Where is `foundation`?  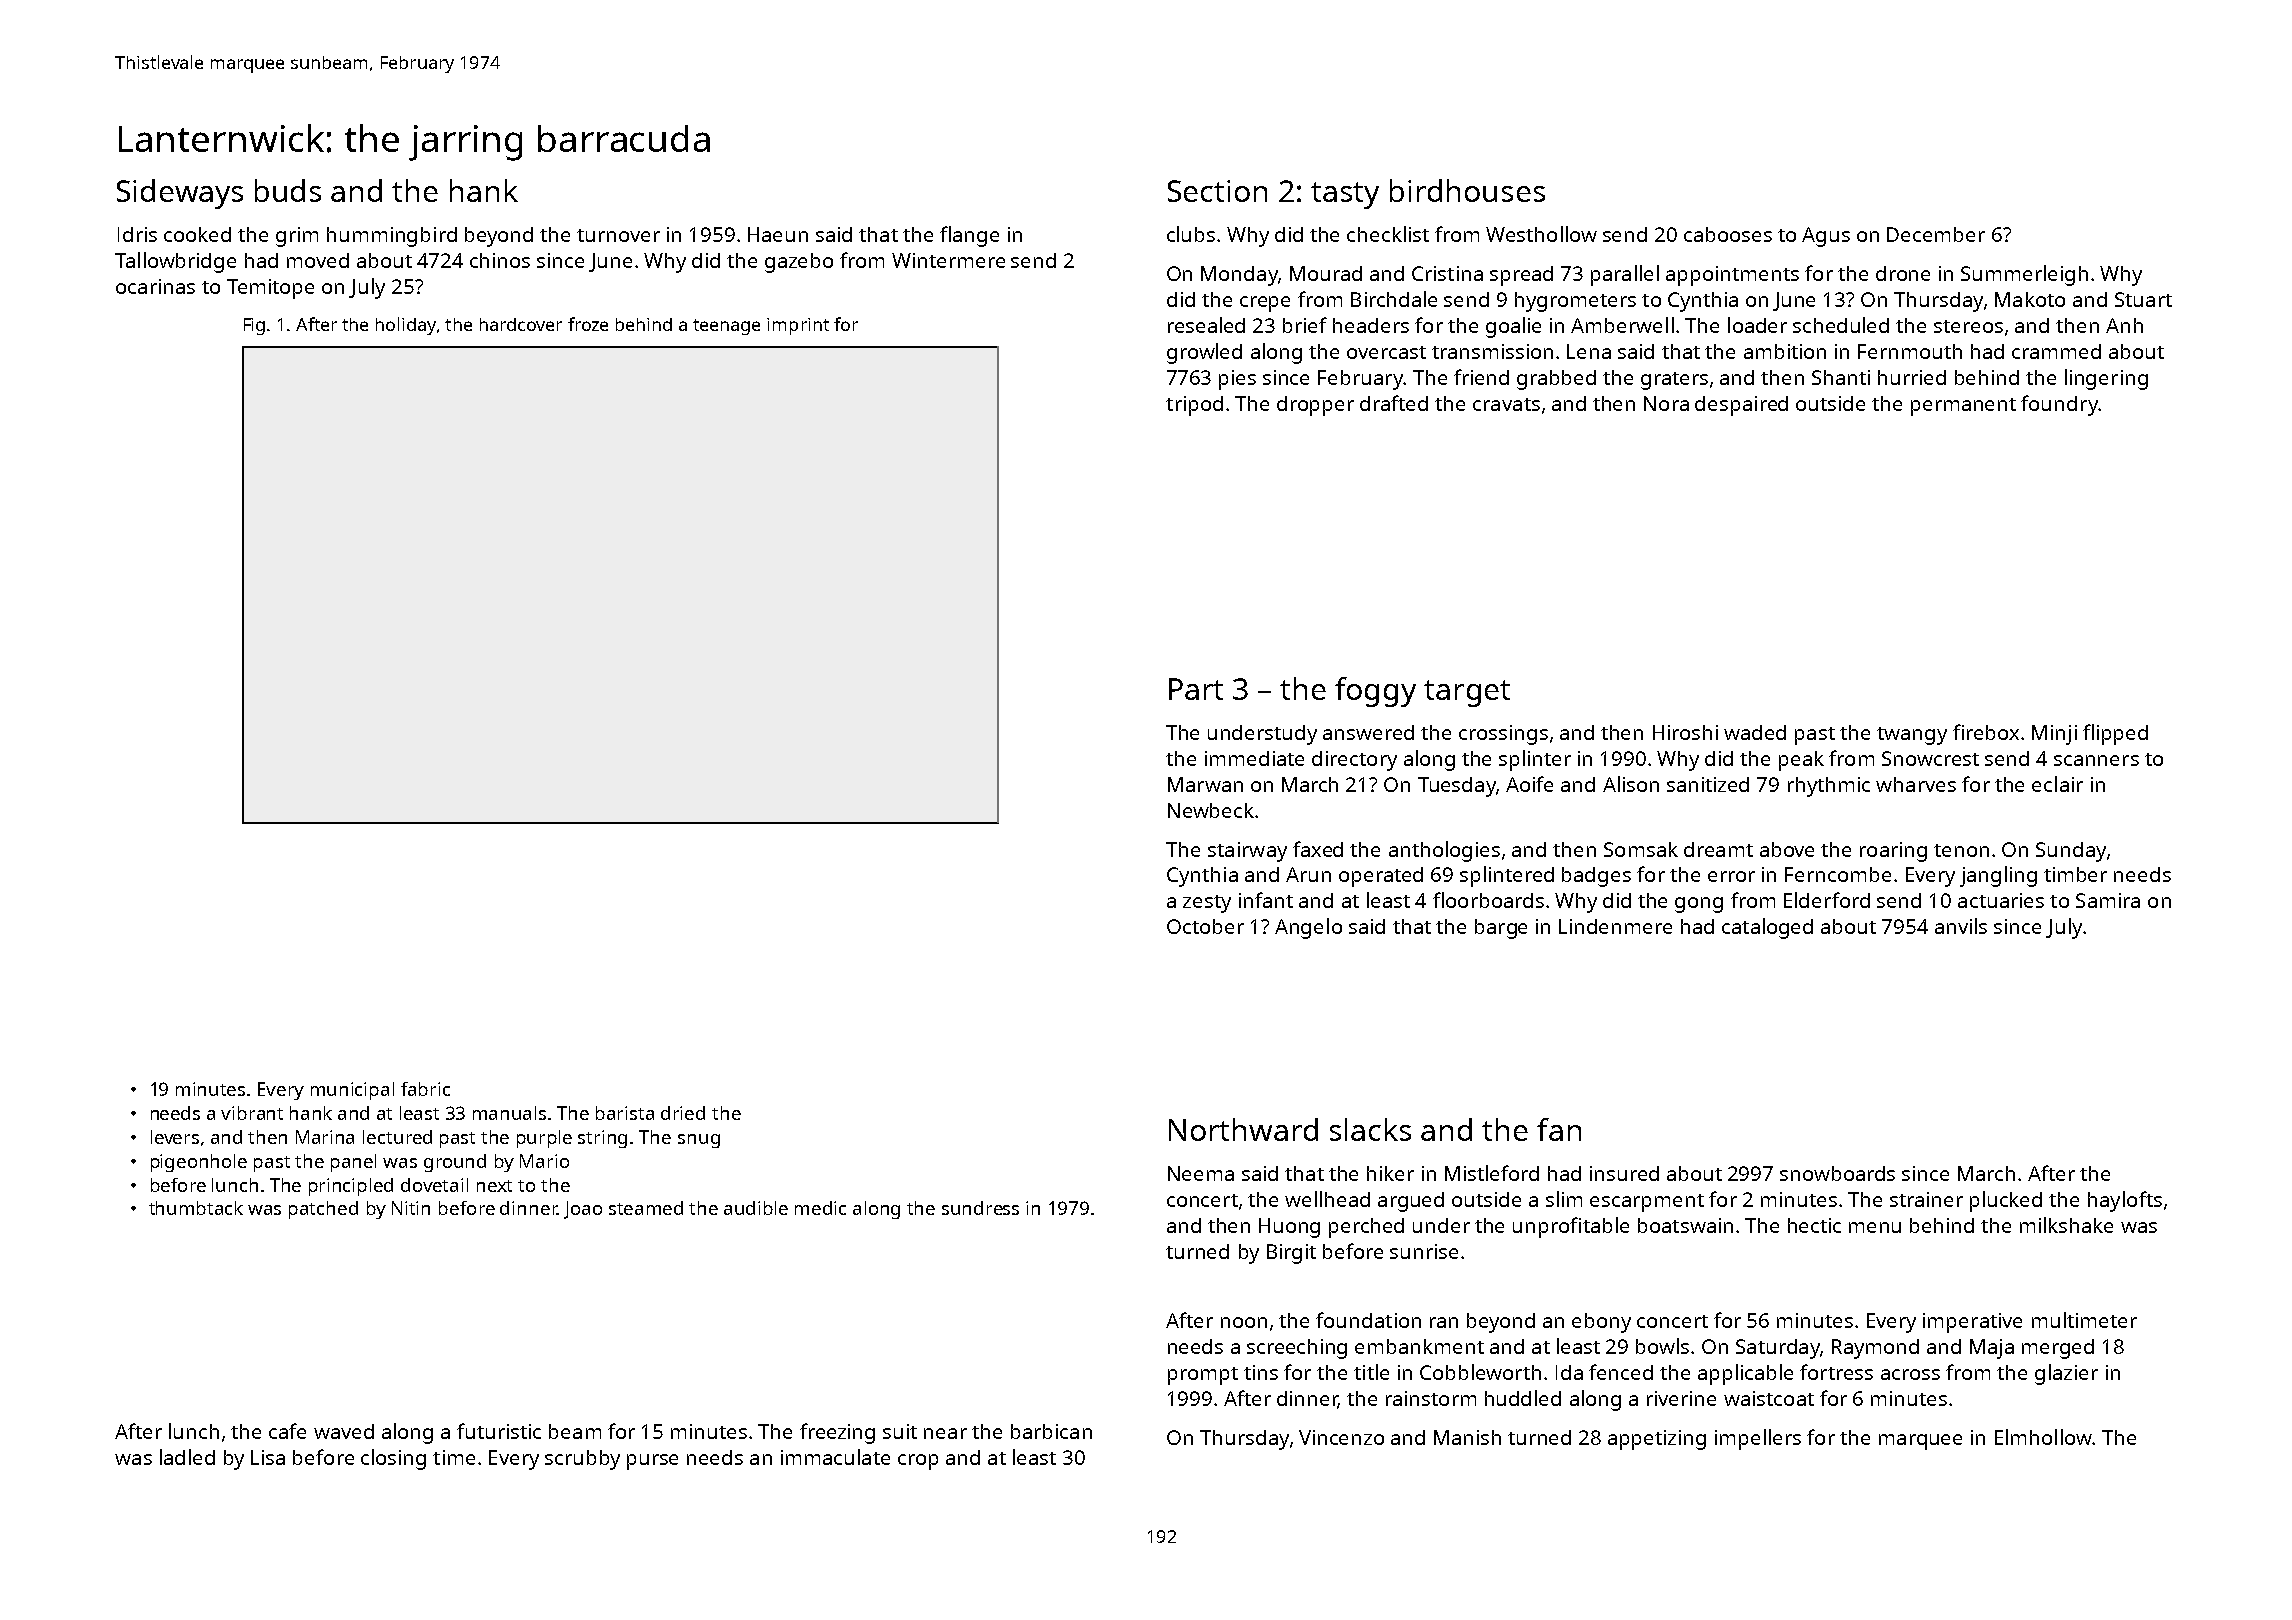 foundation is located at coordinates (1368, 1320).
